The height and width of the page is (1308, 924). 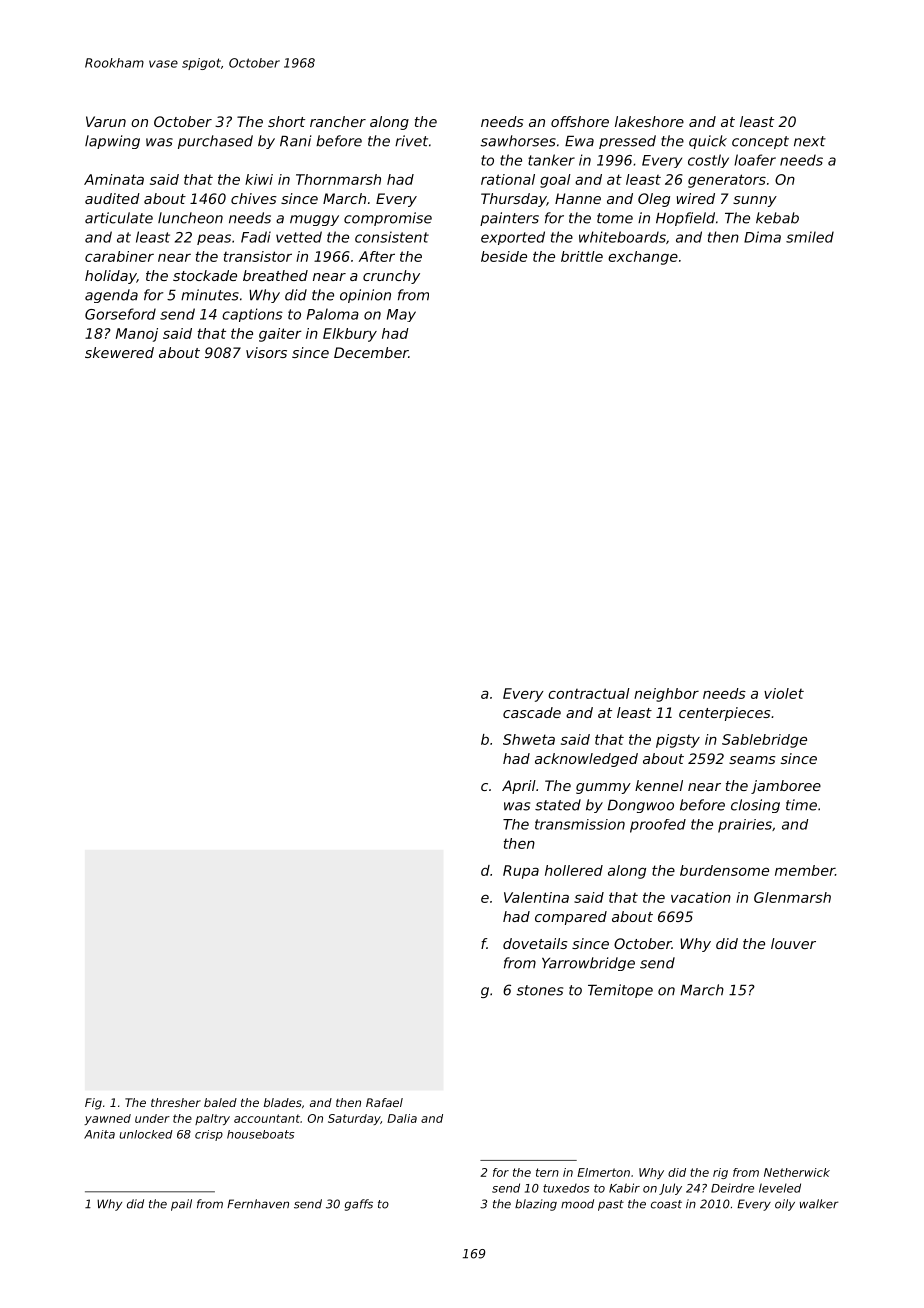 I want to click on offshore, so click(x=580, y=121).
